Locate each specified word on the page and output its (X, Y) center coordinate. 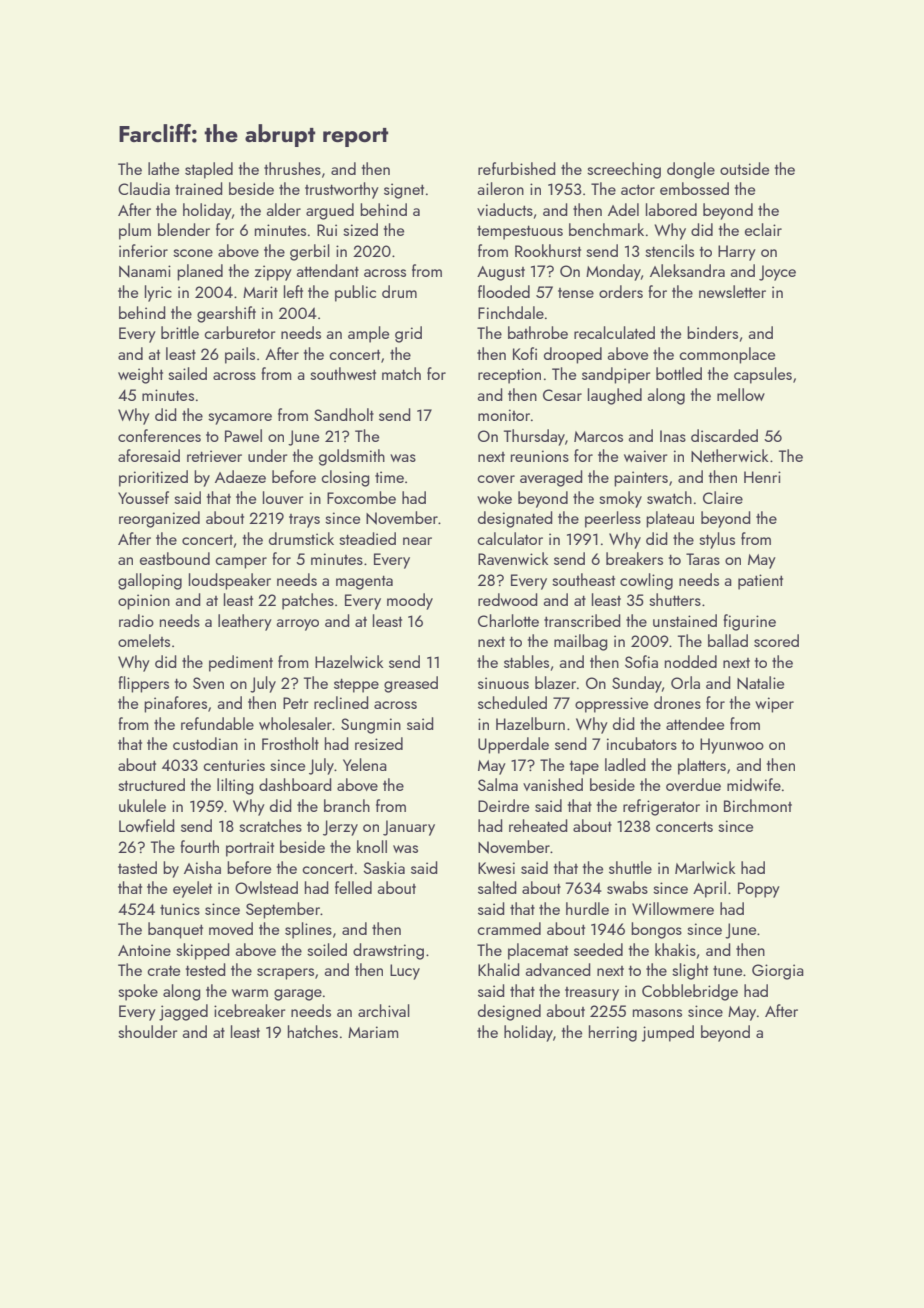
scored (776, 640)
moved (231, 928)
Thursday (534, 437)
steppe (356, 685)
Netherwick (729, 456)
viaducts (505, 209)
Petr (295, 703)
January (409, 828)
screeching (624, 170)
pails (240, 355)
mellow (741, 394)
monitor (504, 415)
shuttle (630, 867)
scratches (270, 825)
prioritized (153, 478)
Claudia (144, 188)
